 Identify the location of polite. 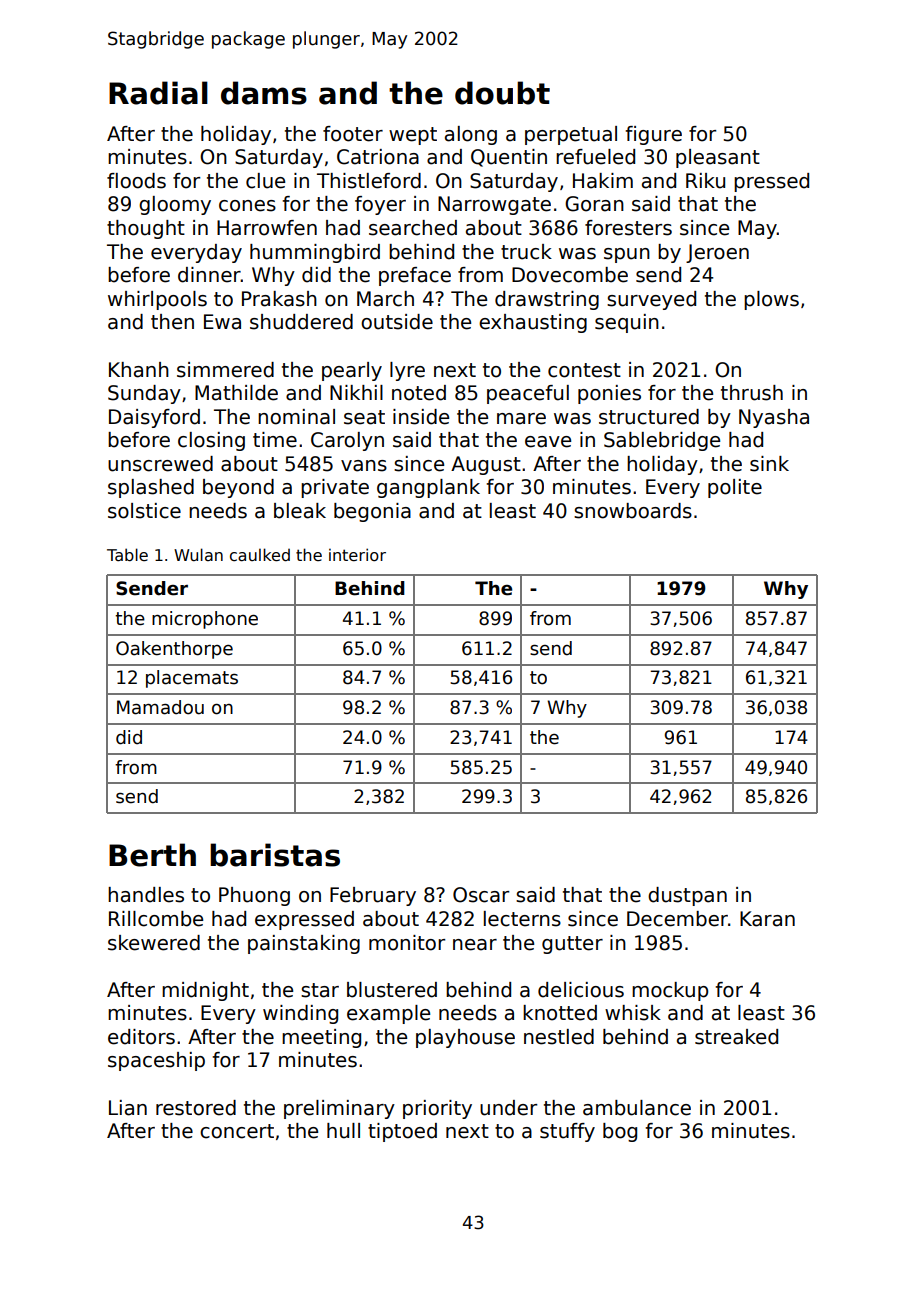
(735, 488).
